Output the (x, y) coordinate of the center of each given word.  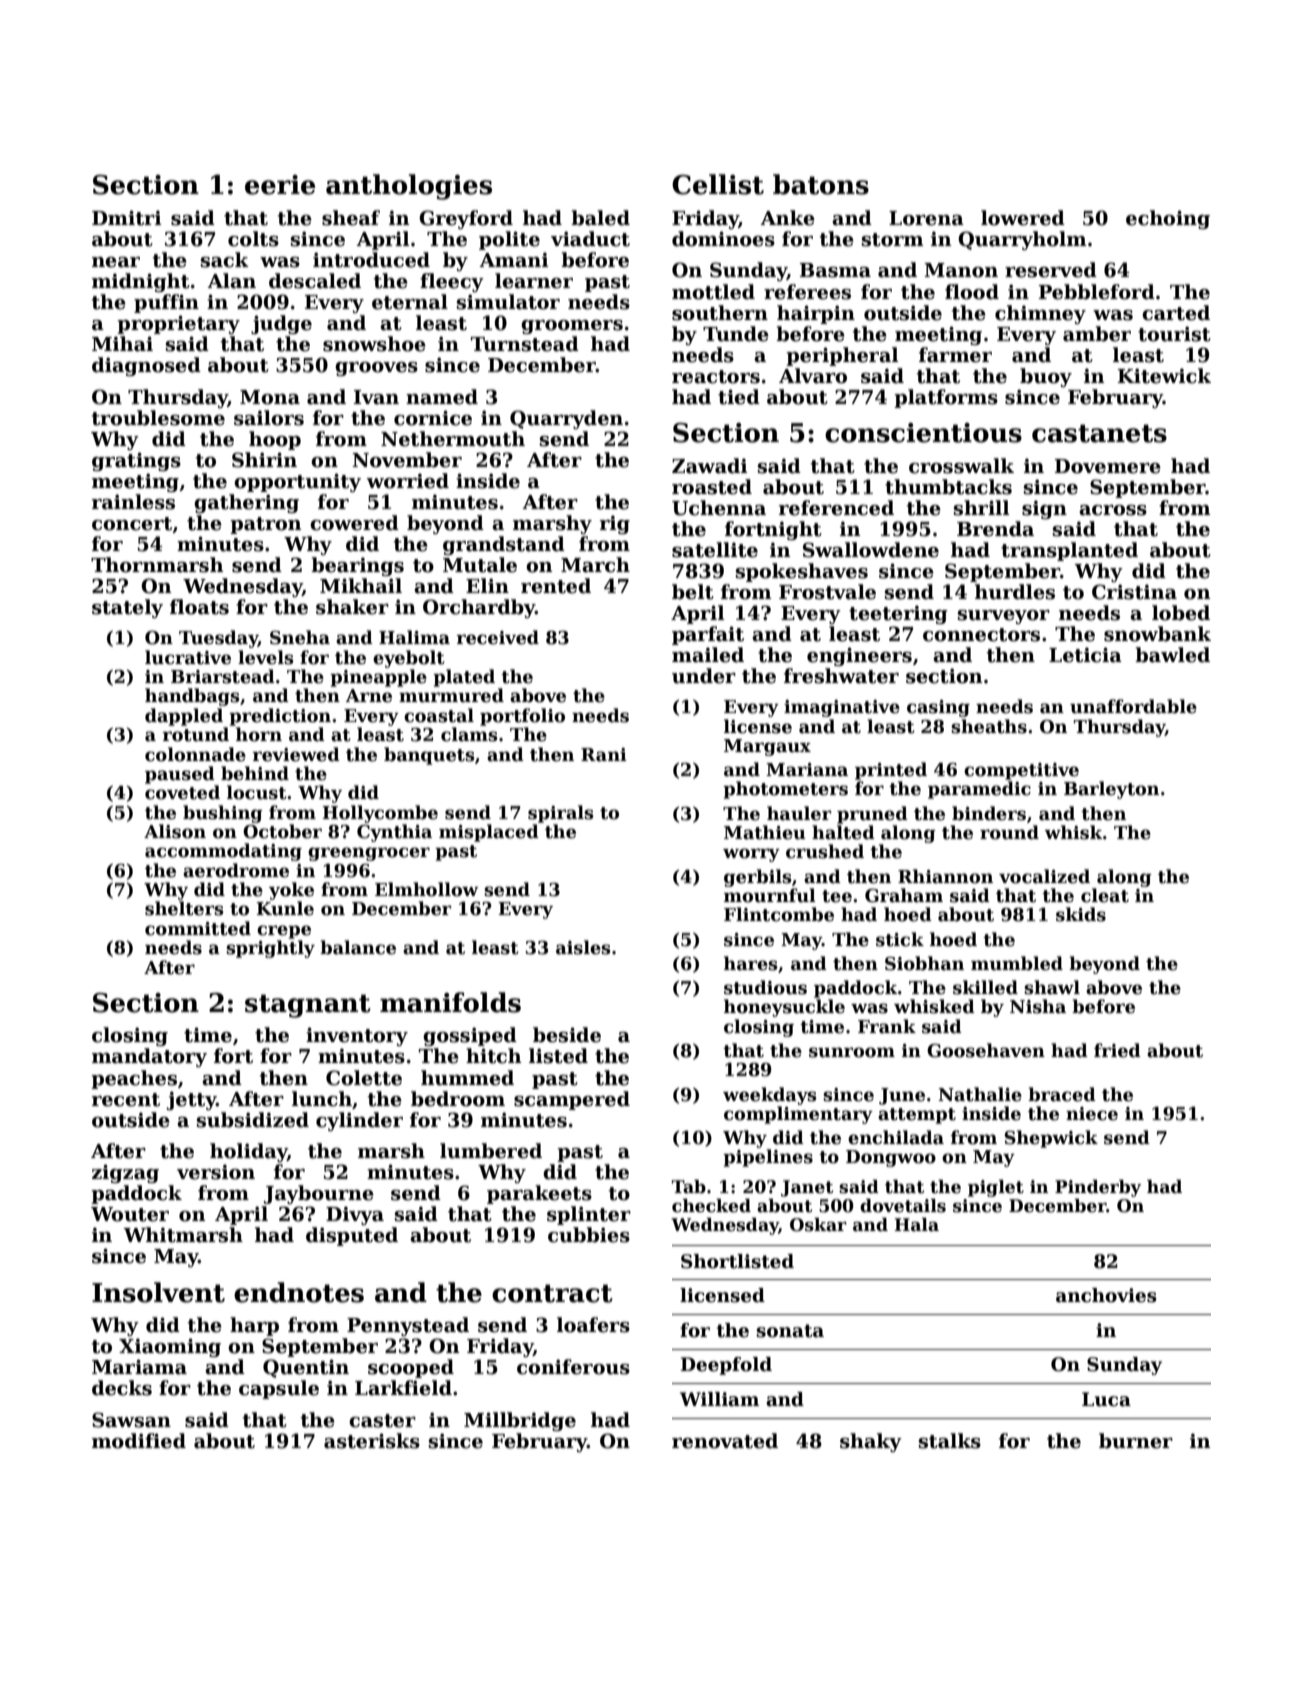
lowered (1023, 218)
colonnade (195, 754)
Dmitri (126, 218)
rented (556, 586)
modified (139, 1441)
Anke (787, 218)
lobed (1181, 613)
